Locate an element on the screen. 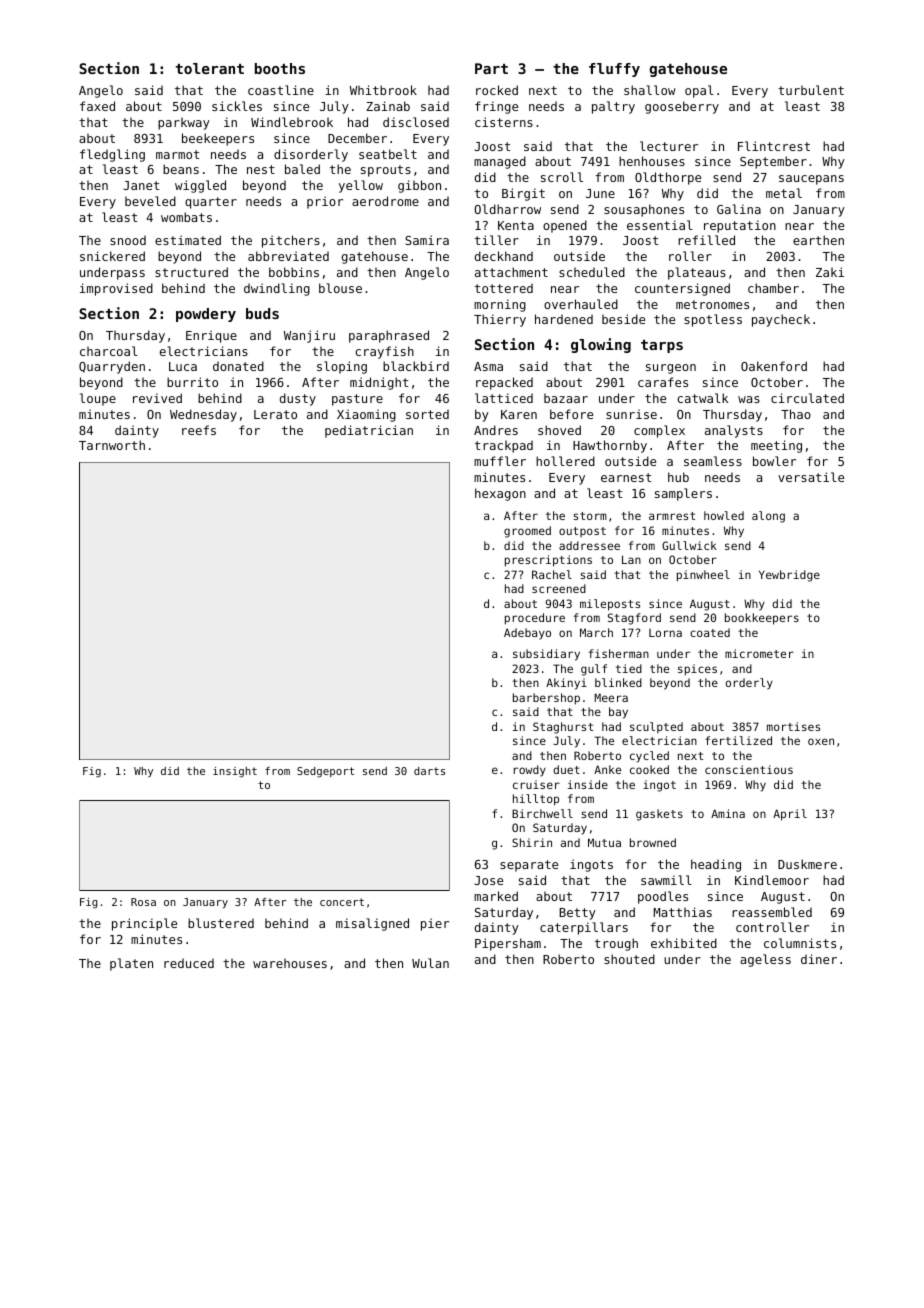 Image resolution: width=924 pixels, height=1308 pixels. Tarnworth is located at coordinates (112, 445).
